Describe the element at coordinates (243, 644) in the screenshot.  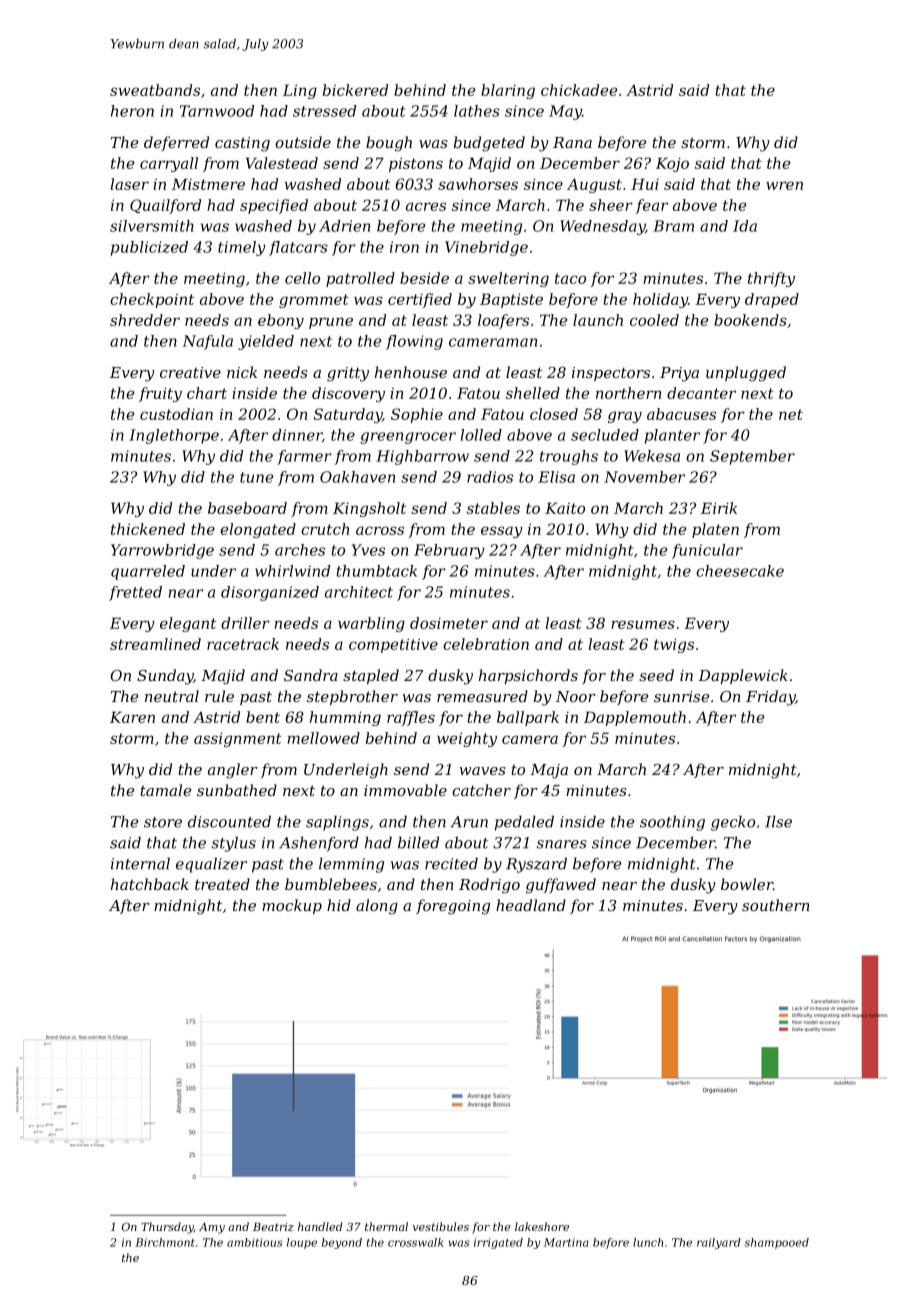
I see `racetrack` at that location.
